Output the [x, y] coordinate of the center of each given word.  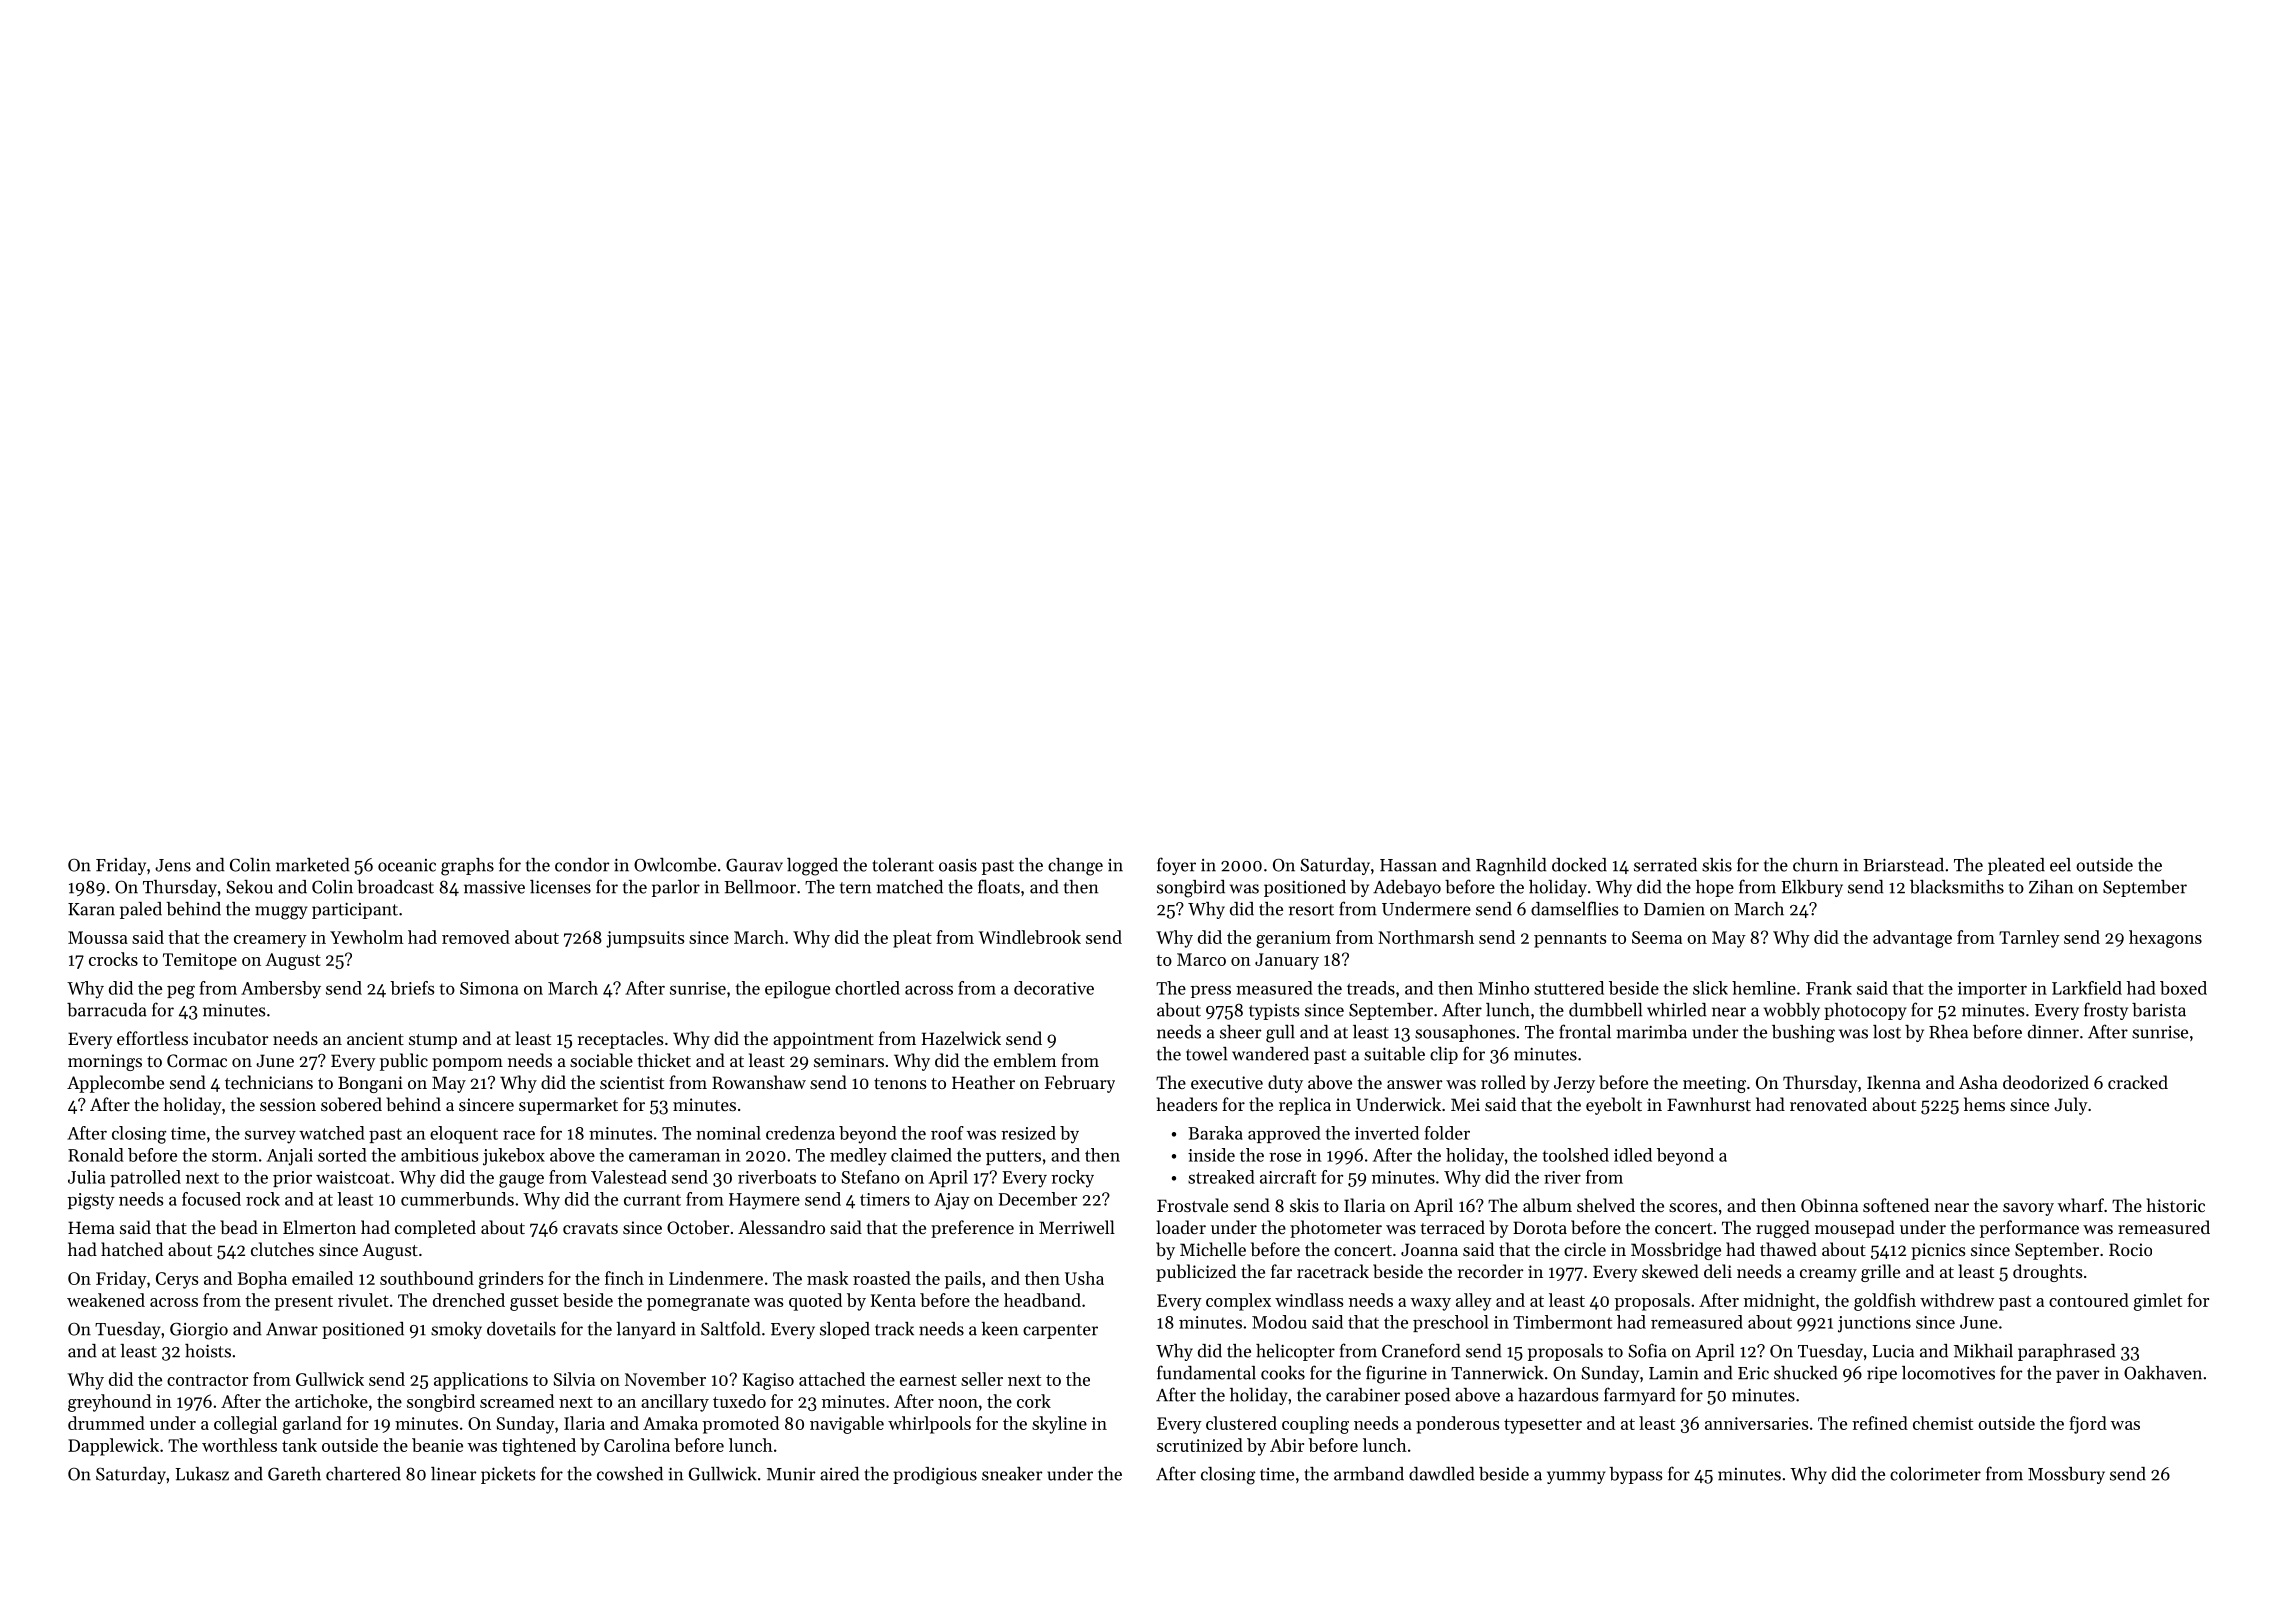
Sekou [249, 887]
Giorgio [199, 1331]
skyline [1059, 1425]
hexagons [2165, 939]
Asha [1978, 1082]
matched [909, 887]
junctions [1874, 1324]
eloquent [464, 1135]
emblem [1025, 1060]
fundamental [1206, 1372]
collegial [245, 1425]
